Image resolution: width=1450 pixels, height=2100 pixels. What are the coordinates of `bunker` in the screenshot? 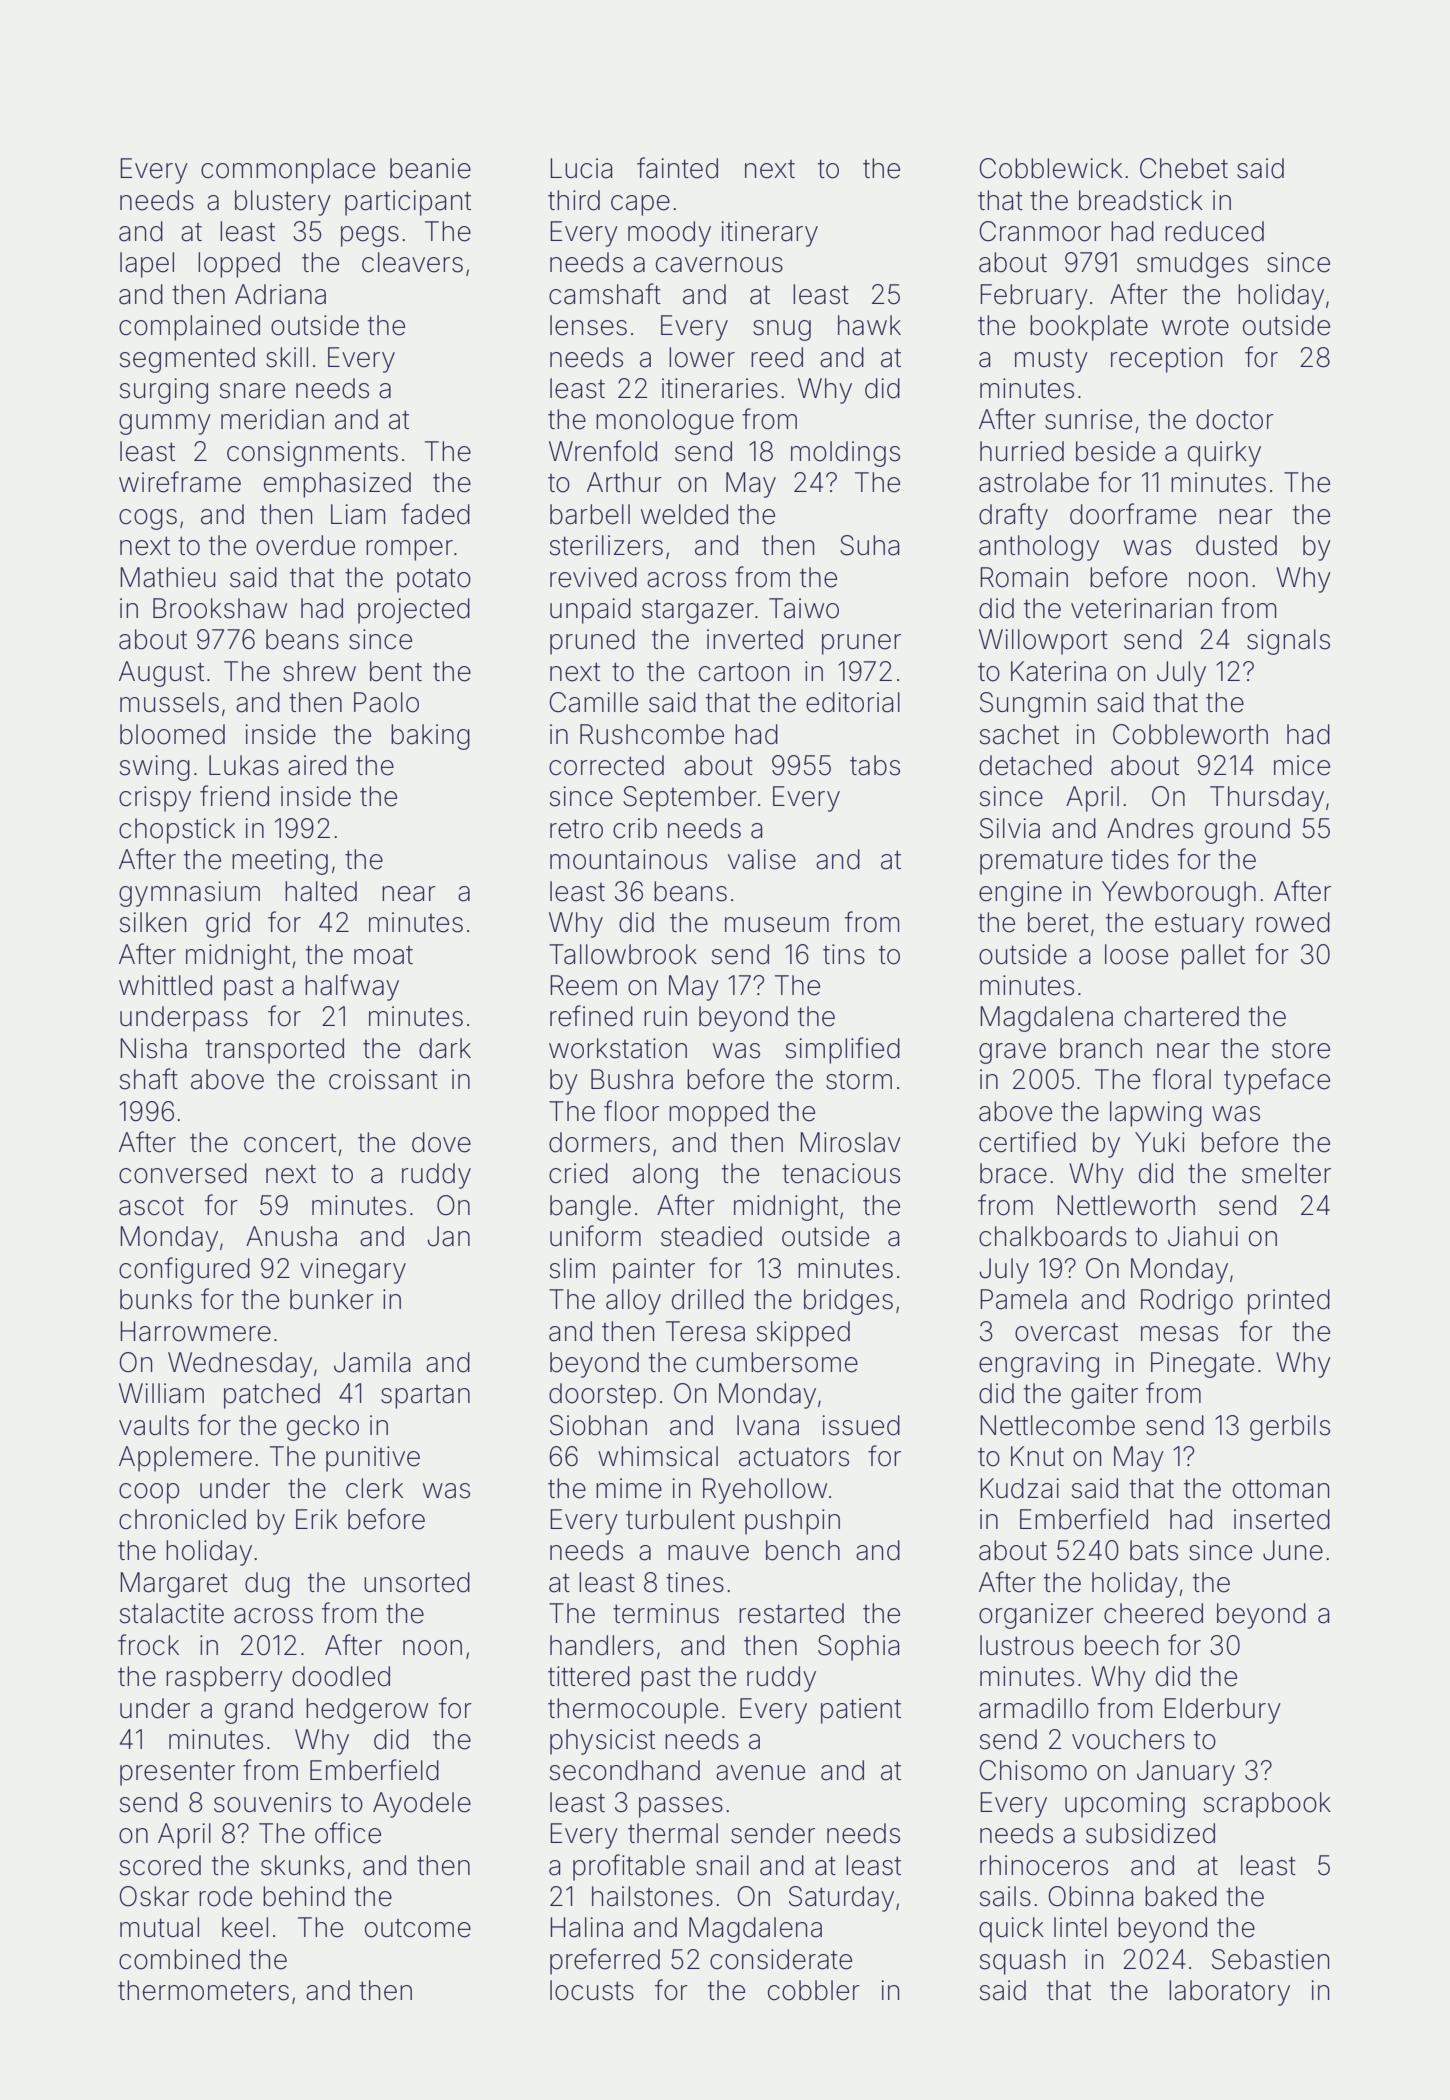 It's located at (332, 1299).
